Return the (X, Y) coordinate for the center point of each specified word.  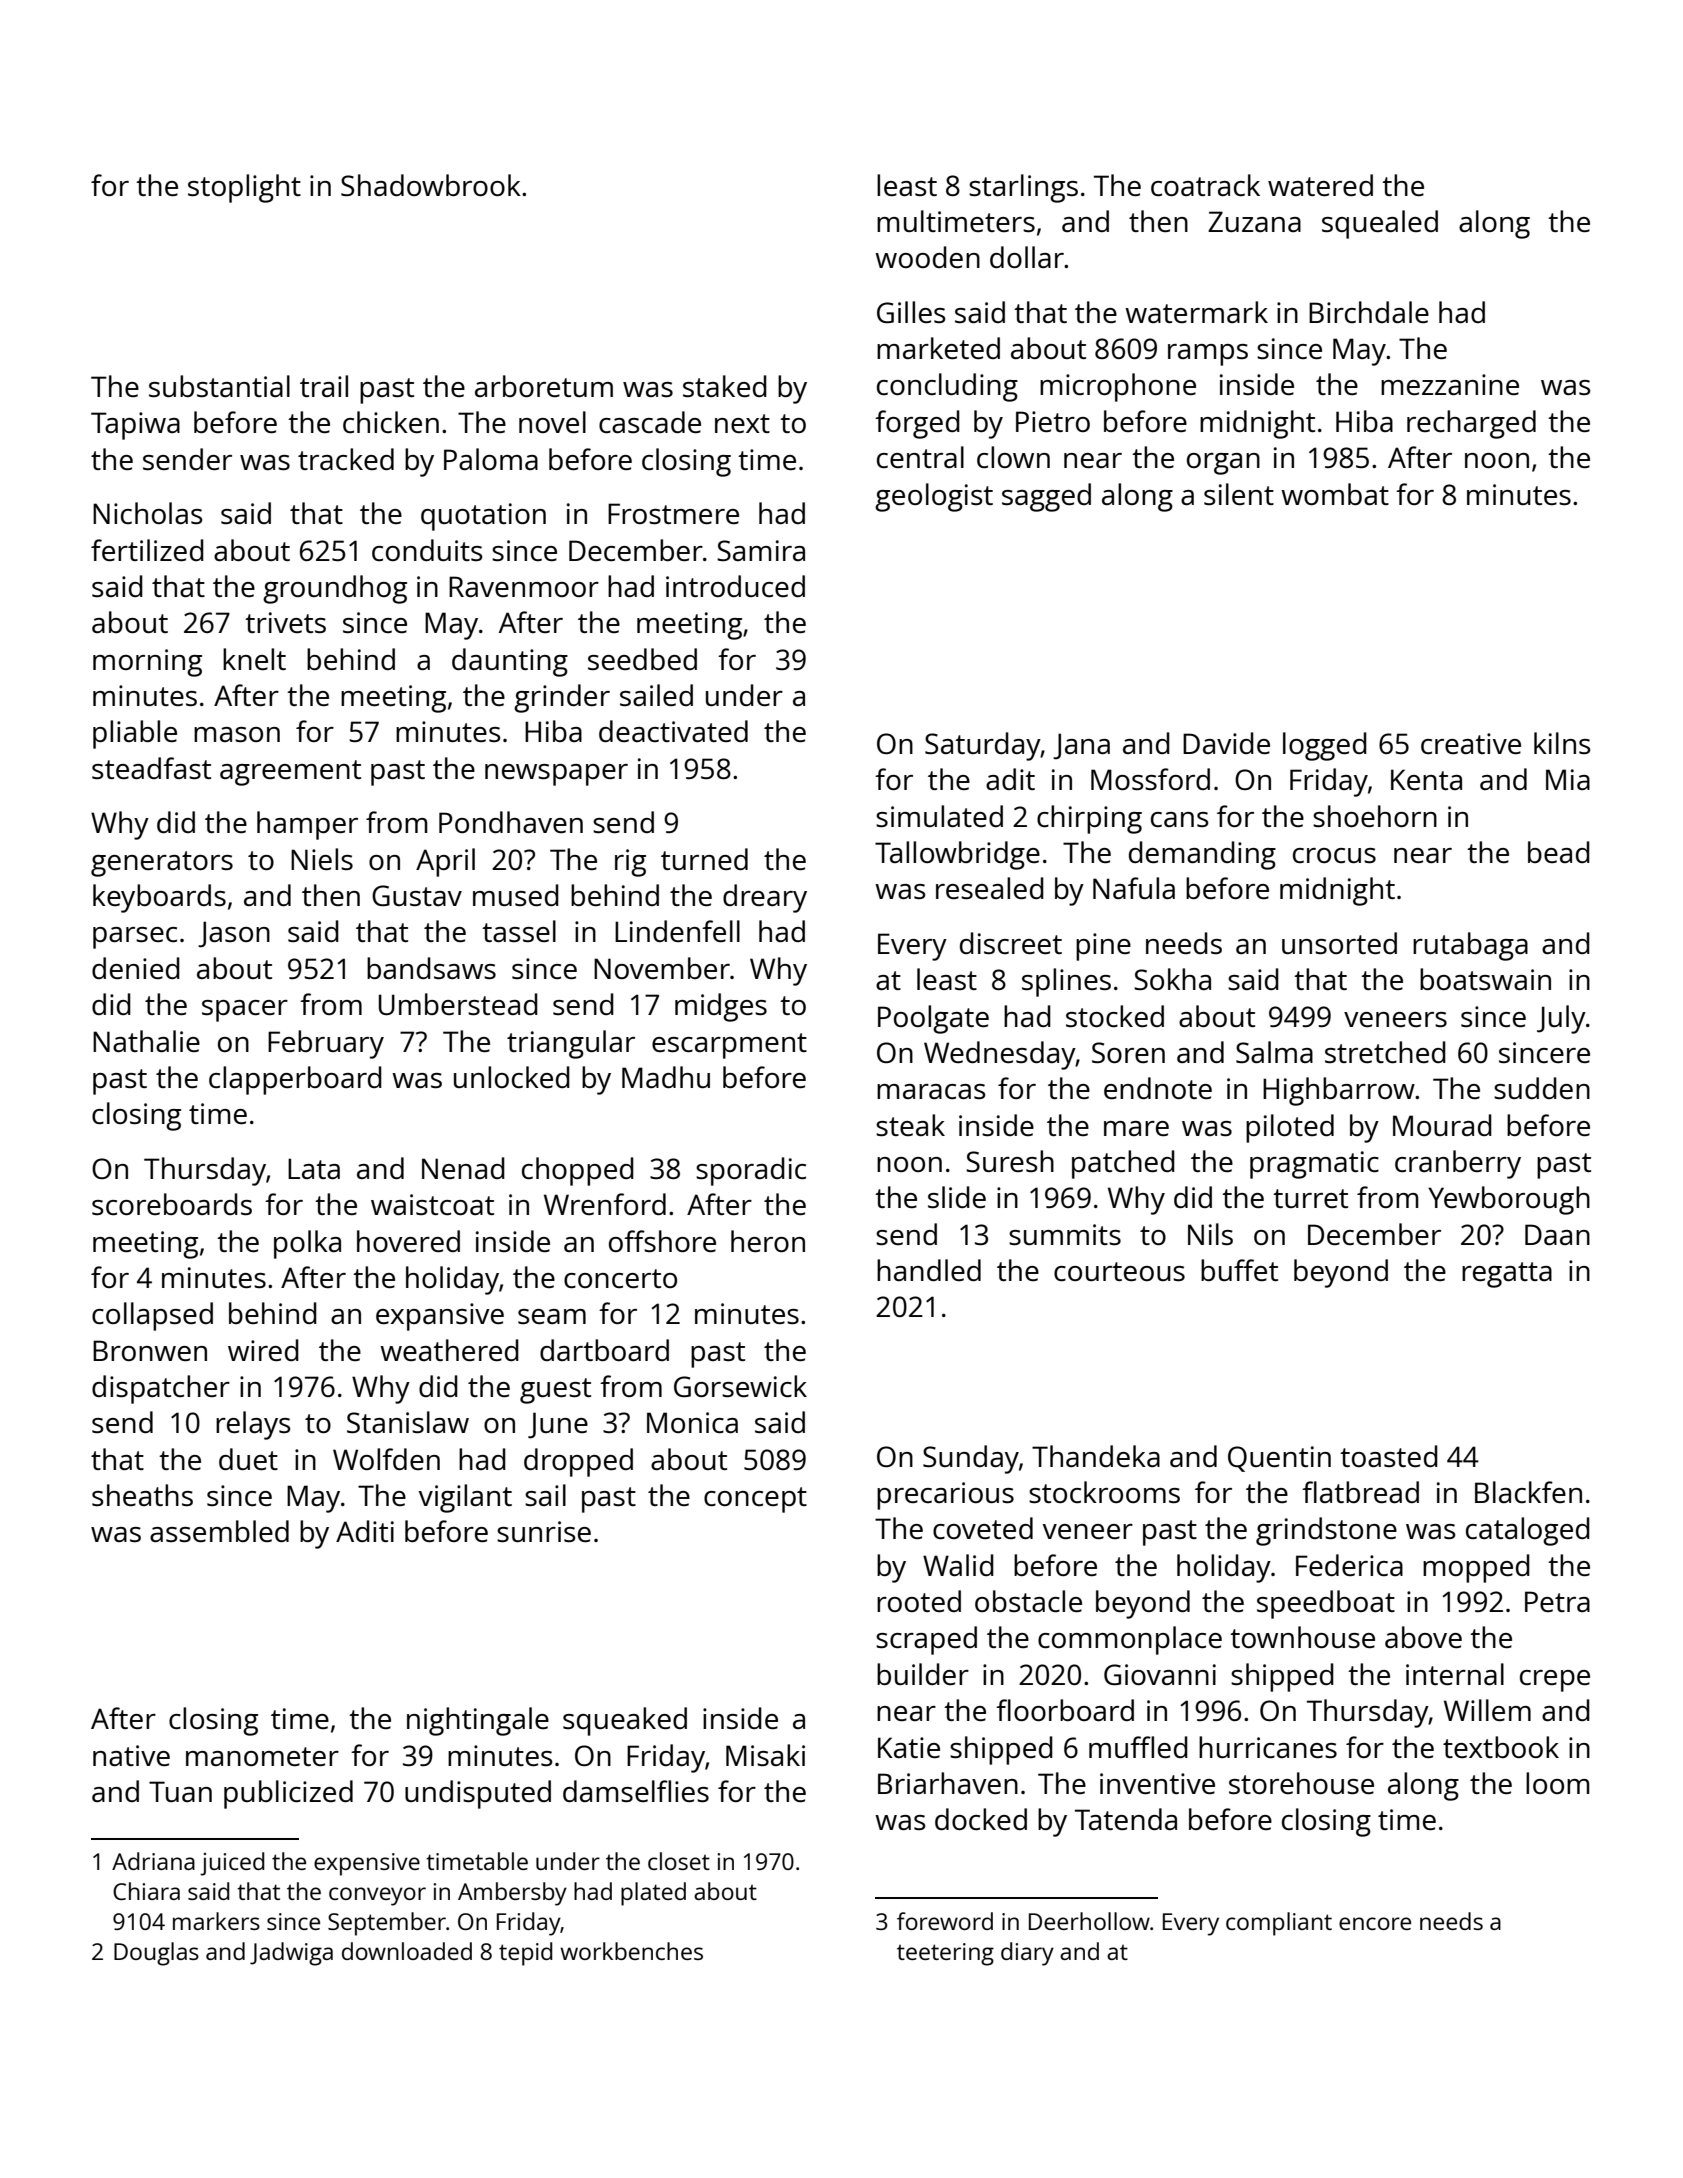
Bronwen (150, 1350)
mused (516, 895)
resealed (990, 888)
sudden (1542, 1088)
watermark (1196, 312)
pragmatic (1314, 1165)
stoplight (244, 188)
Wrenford (605, 1204)
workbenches (631, 1951)
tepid (525, 1954)
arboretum (544, 386)
